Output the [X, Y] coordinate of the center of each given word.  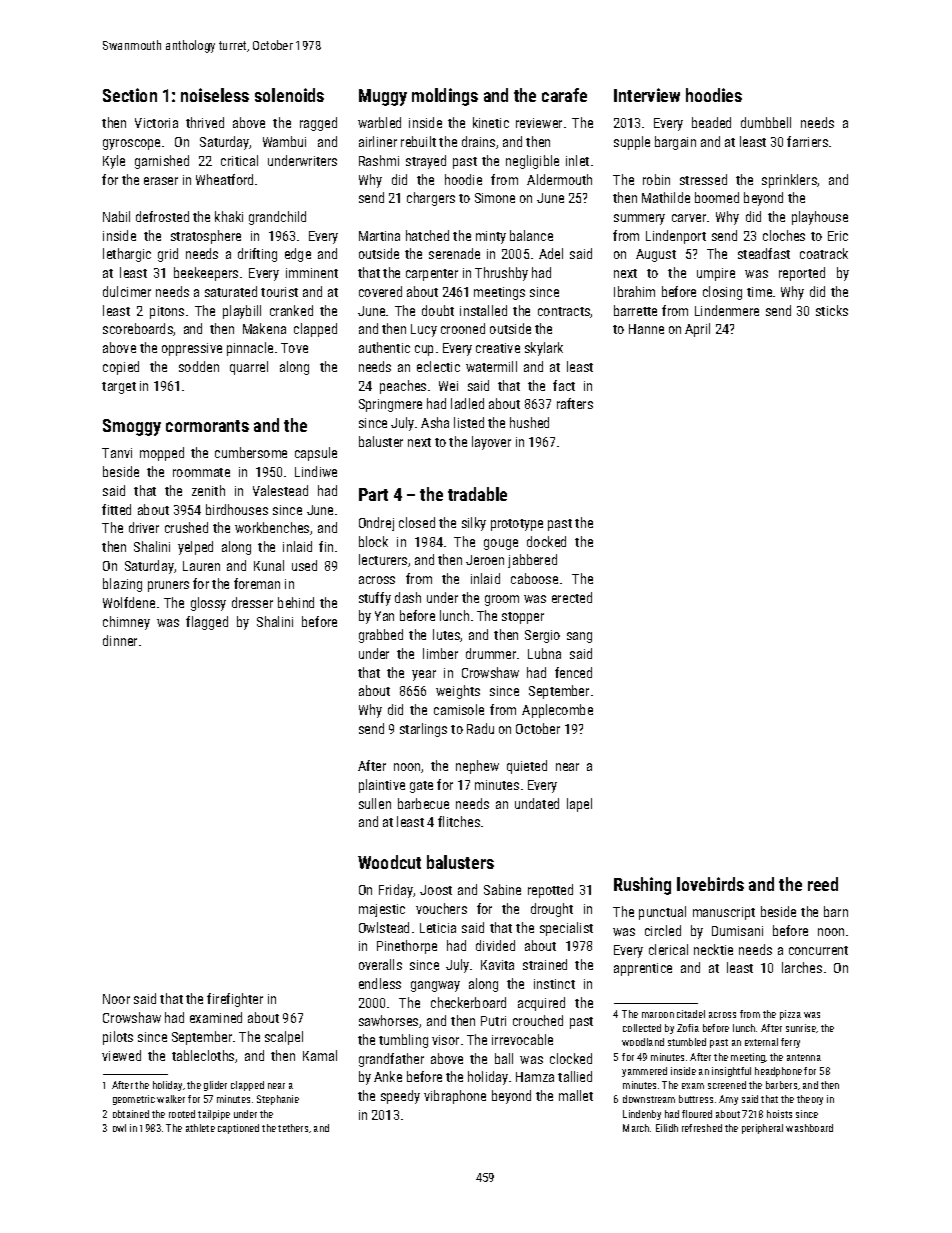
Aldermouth [559, 179]
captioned [238, 1129]
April [697, 330]
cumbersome [251, 452]
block [373, 541]
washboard [809, 1128]
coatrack [824, 253]
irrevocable [522, 1039]
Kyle [114, 162]
